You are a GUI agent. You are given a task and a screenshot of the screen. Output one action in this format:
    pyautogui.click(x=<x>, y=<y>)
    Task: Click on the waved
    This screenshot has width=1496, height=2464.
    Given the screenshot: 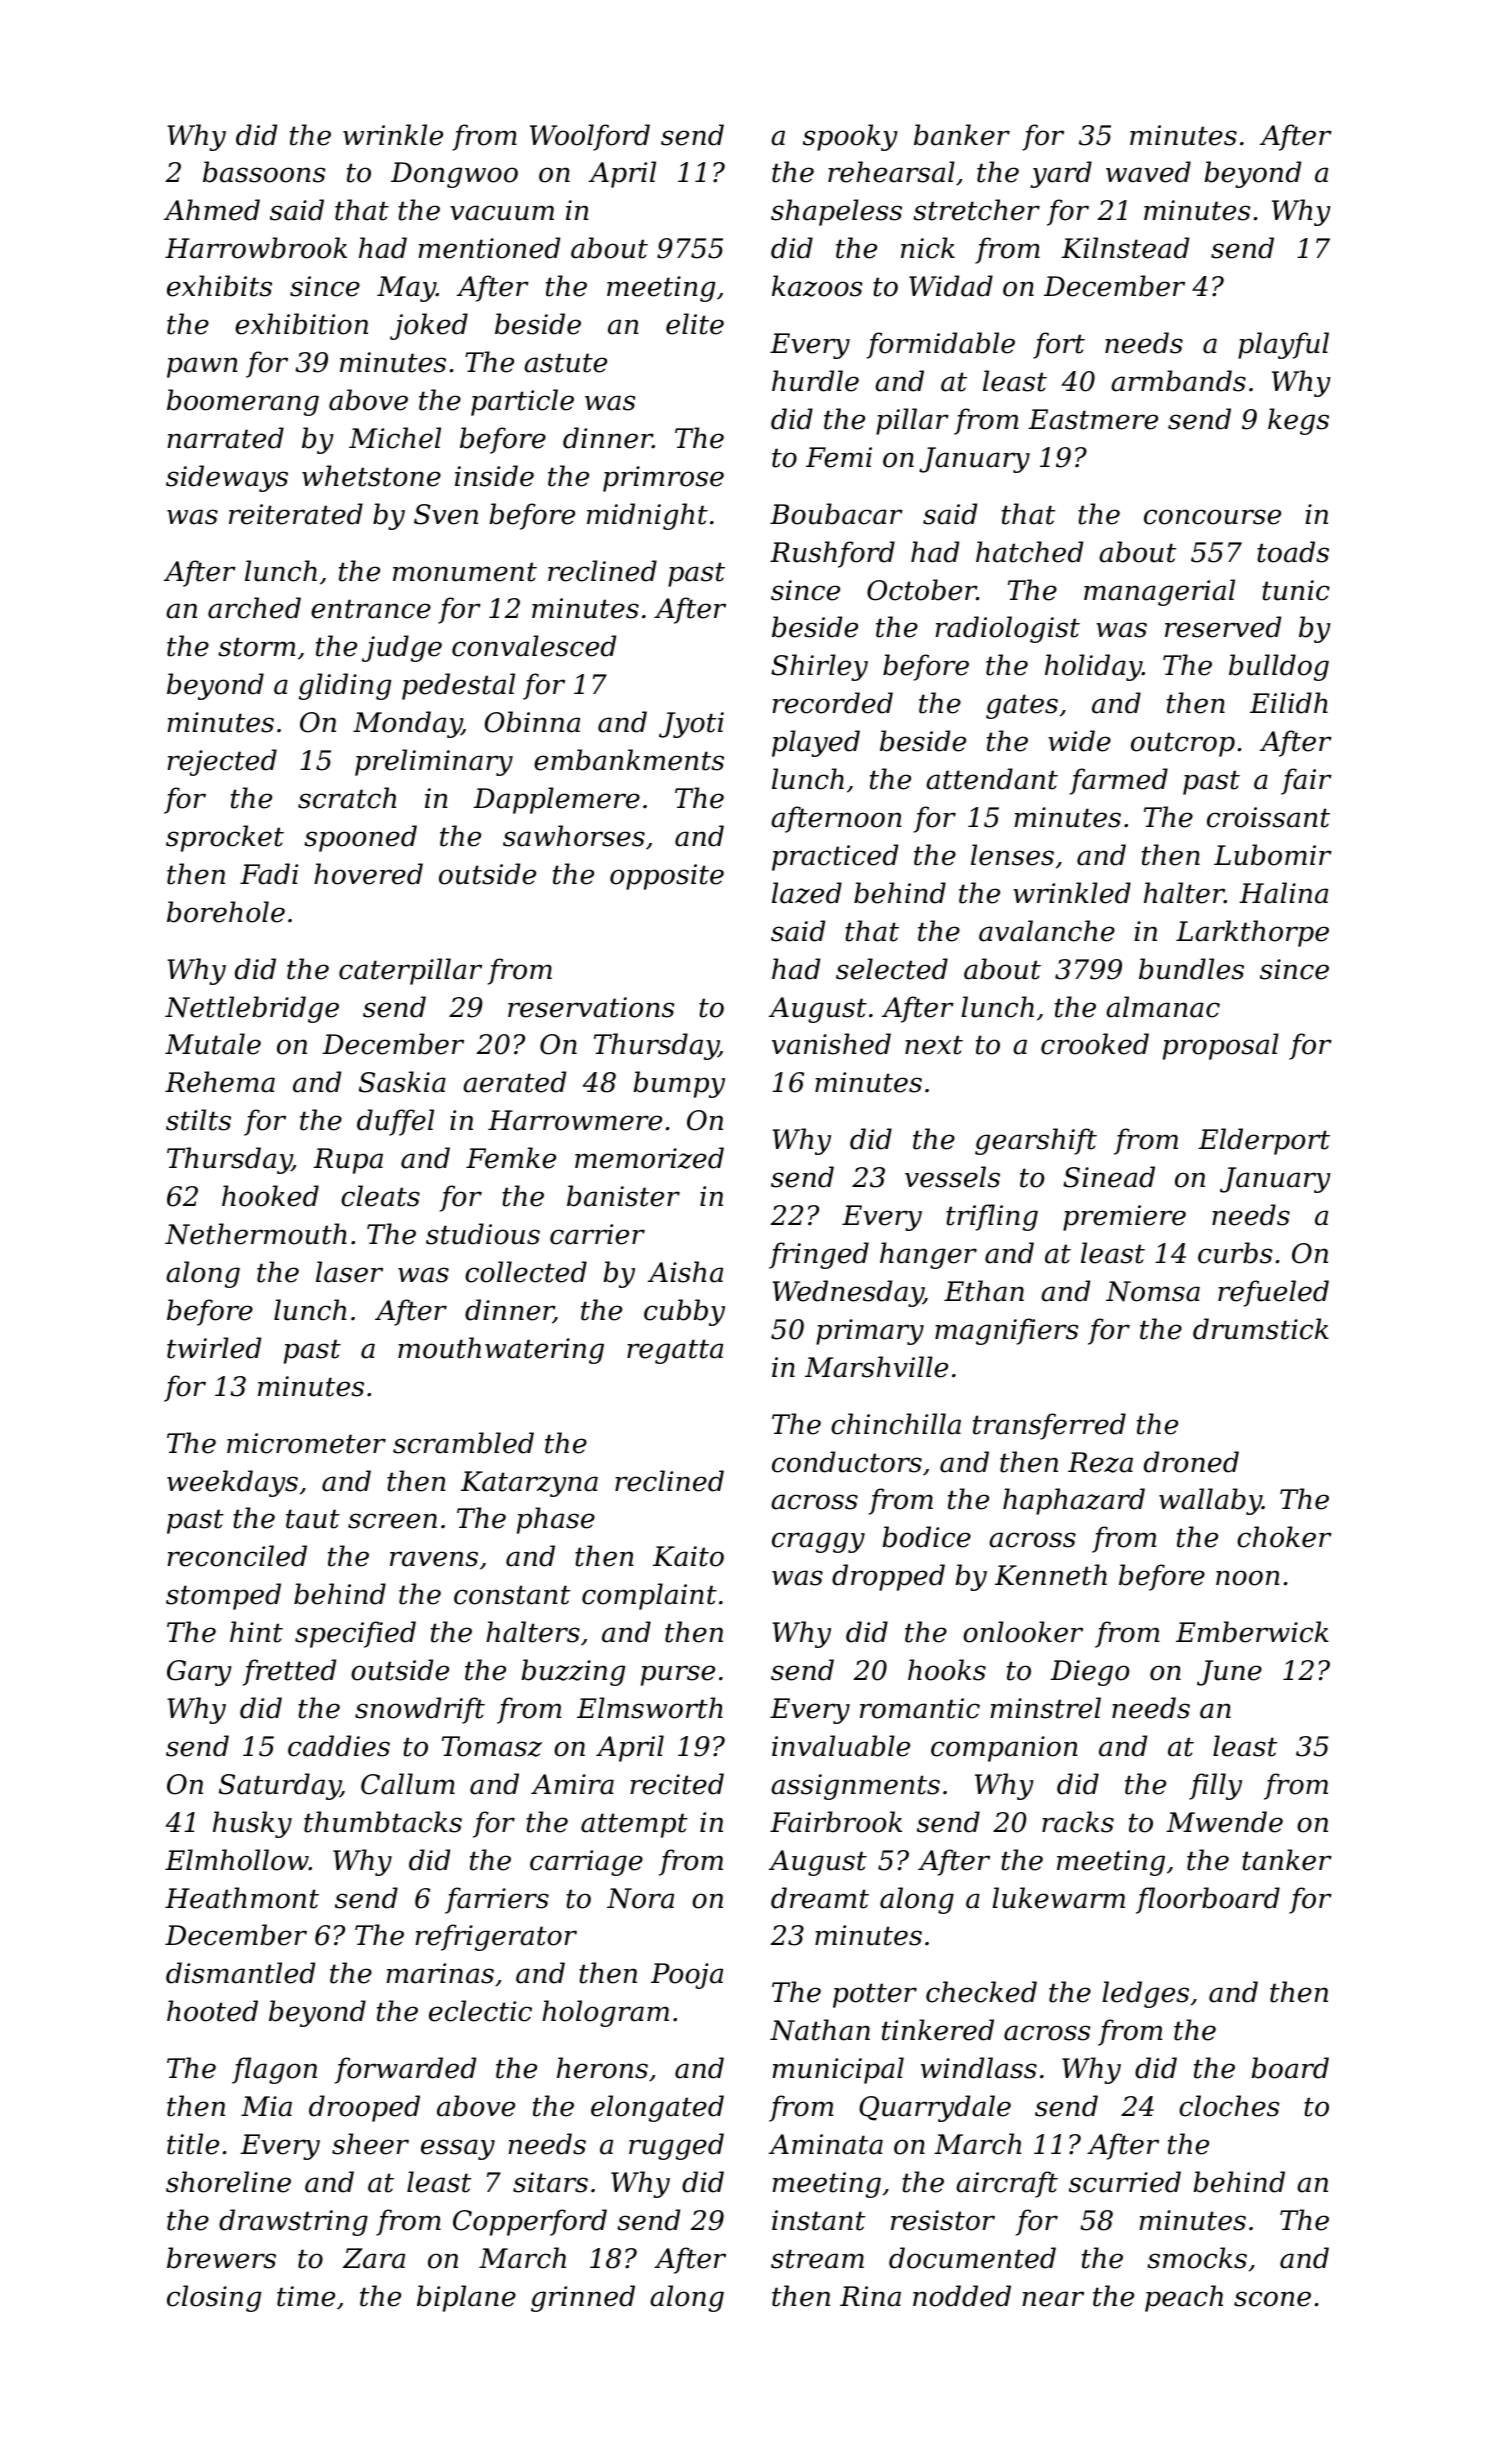 What is the action you would take?
    pyautogui.click(x=1148, y=172)
